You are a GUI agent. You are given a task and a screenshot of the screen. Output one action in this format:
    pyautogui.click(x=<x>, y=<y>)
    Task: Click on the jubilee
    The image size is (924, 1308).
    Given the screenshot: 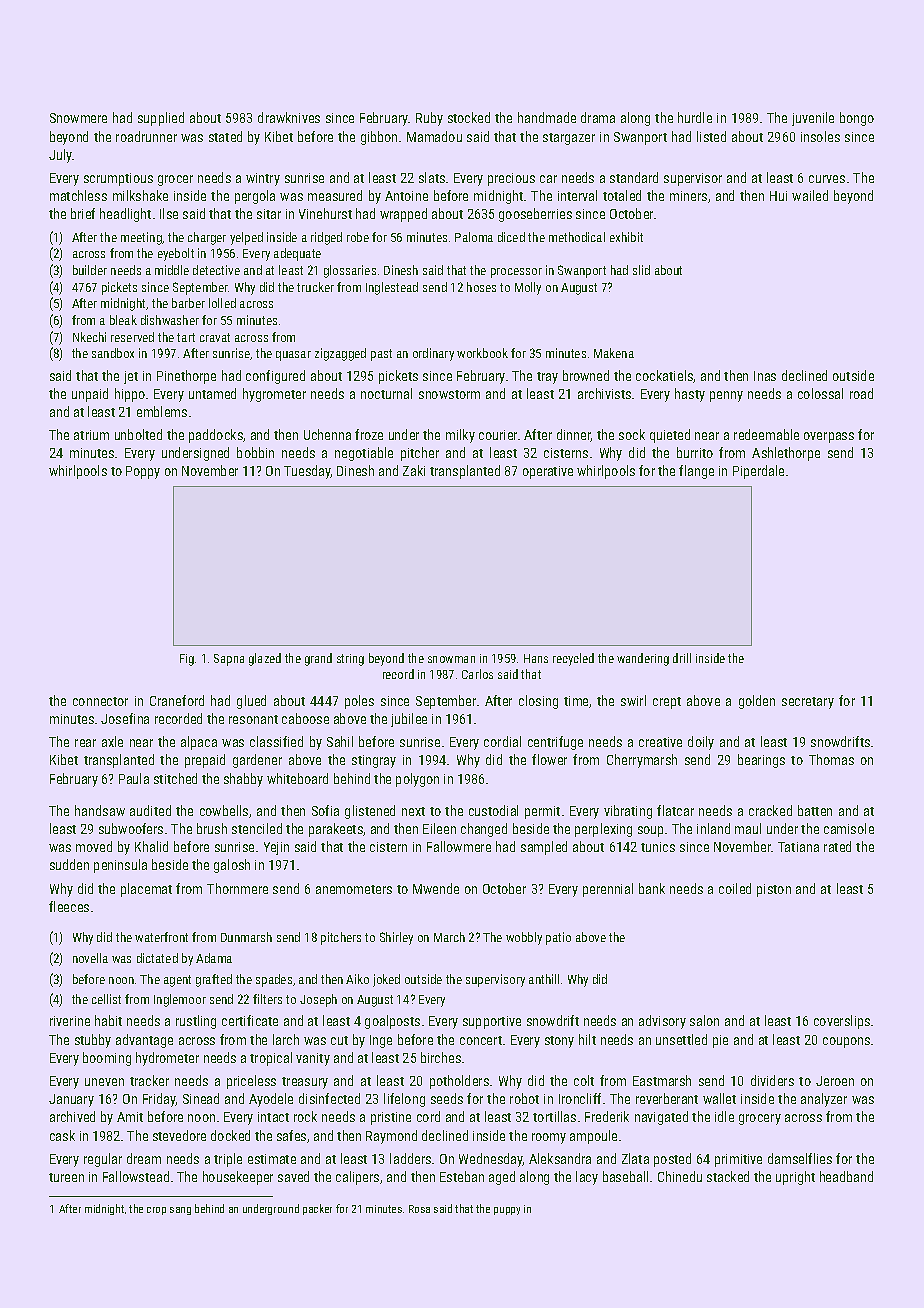 What is the action you would take?
    pyautogui.click(x=409, y=720)
